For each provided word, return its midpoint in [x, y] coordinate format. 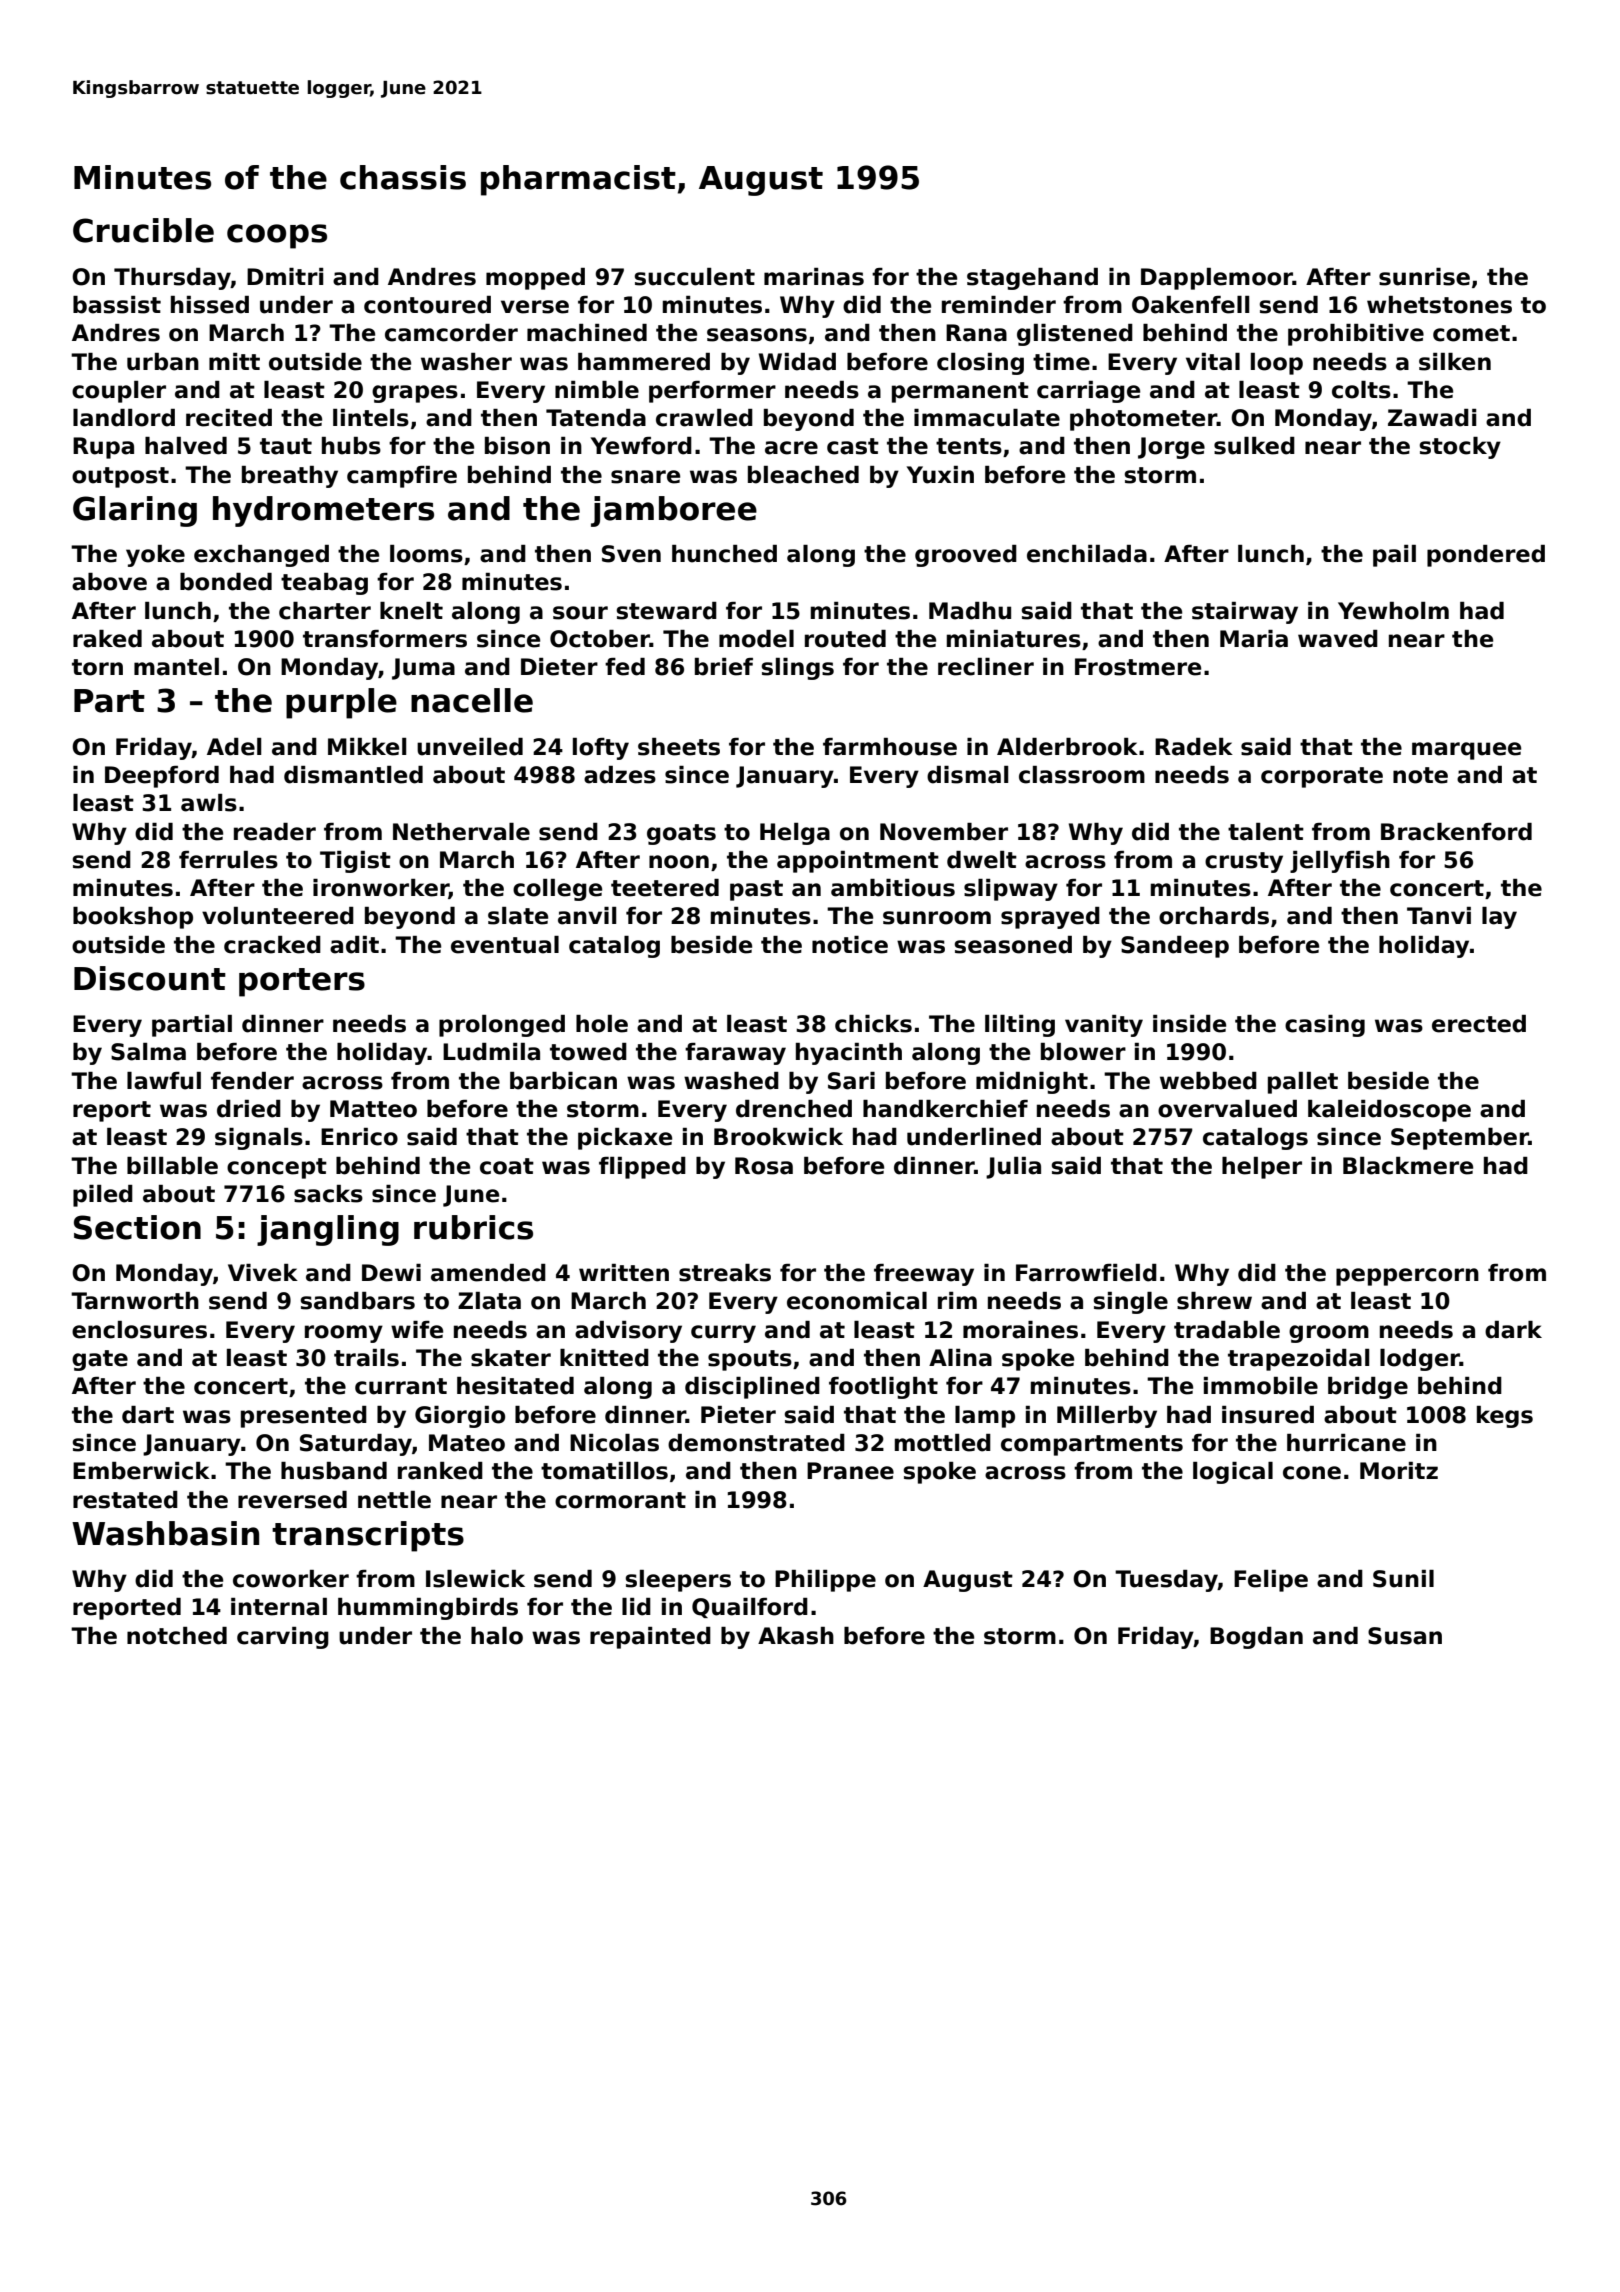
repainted [650, 1638]
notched [177, 1636]
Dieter [559, 667]
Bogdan [1256, 1638]
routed [845, 639]
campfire [402, 477]
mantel [176, 667]
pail [1394, 556]
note [1420, 775]
